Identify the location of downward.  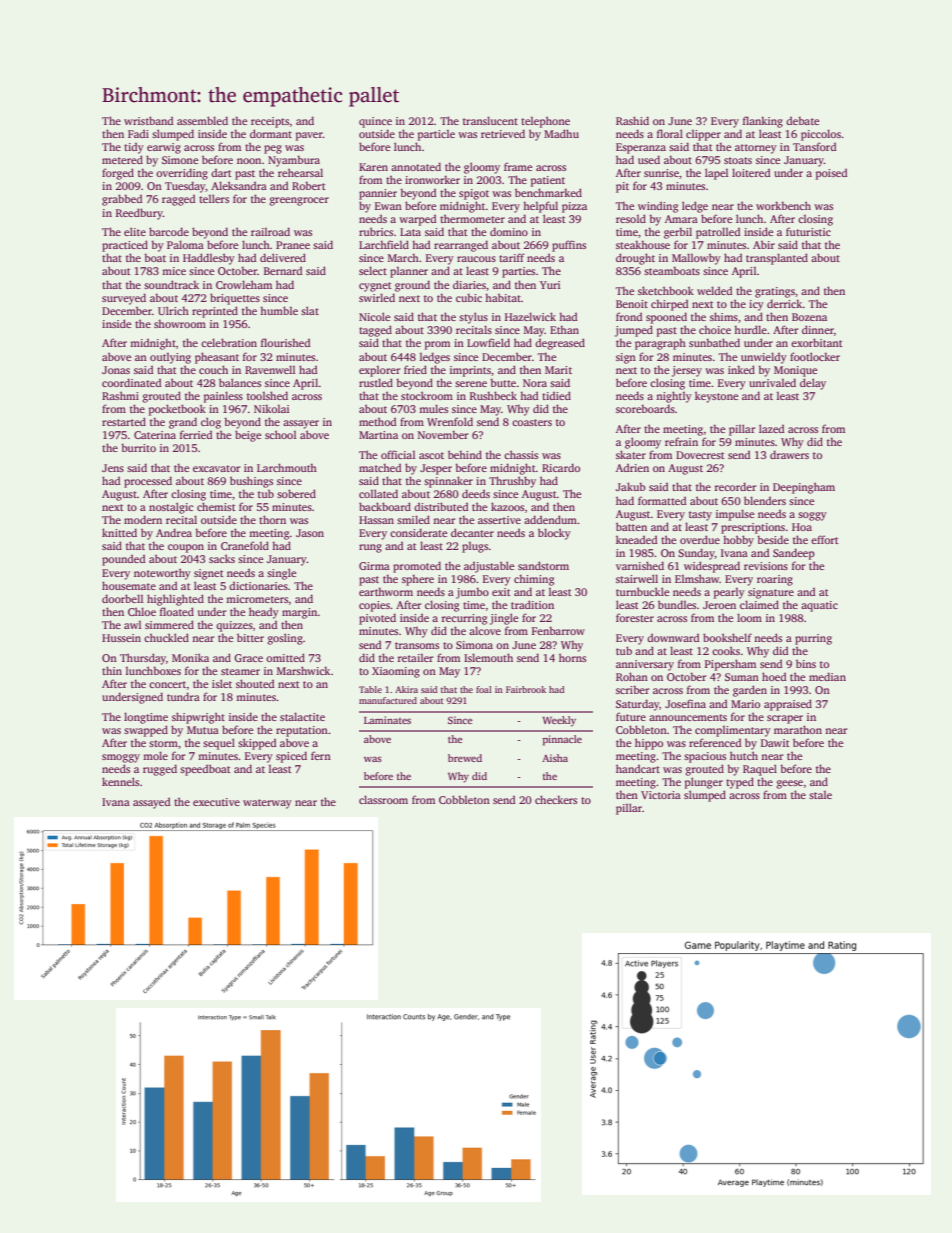
(673, 637).
